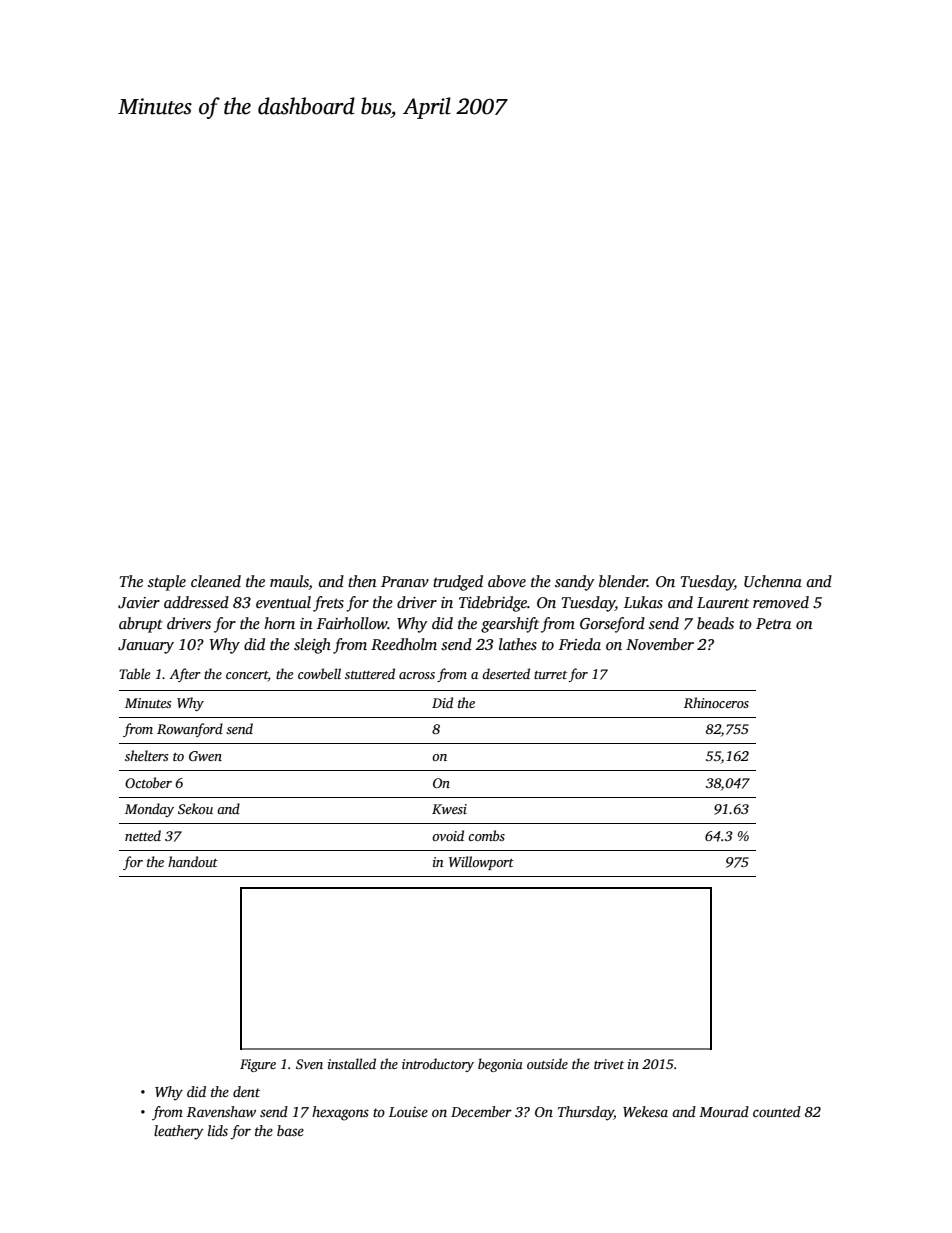 This page has height=1233, width=952. Describe the element at coordinates (609, 1064) in the page. I see `trivet` at that location.
